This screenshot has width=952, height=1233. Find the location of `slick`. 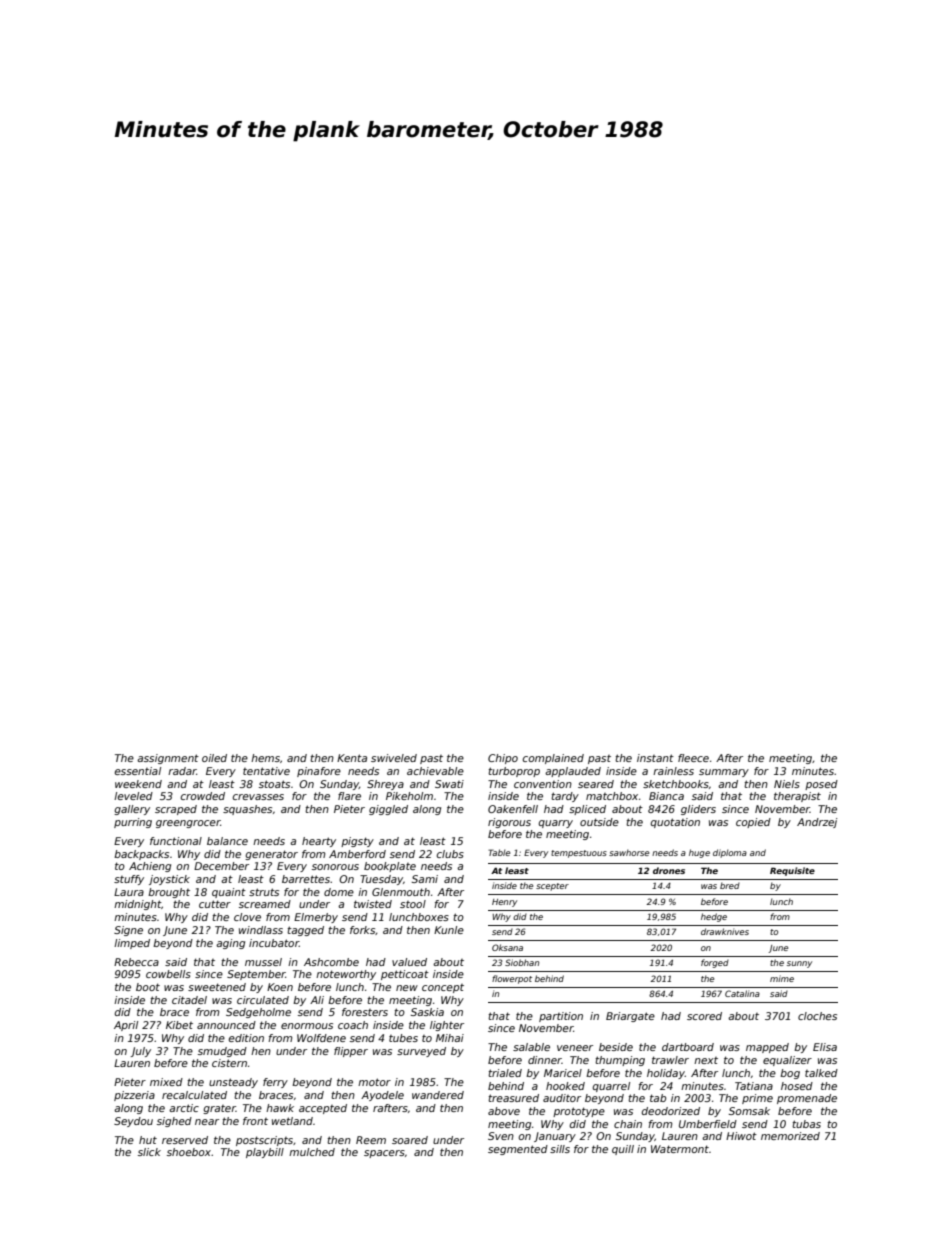

slick is located at coordinates (149, 1152).
